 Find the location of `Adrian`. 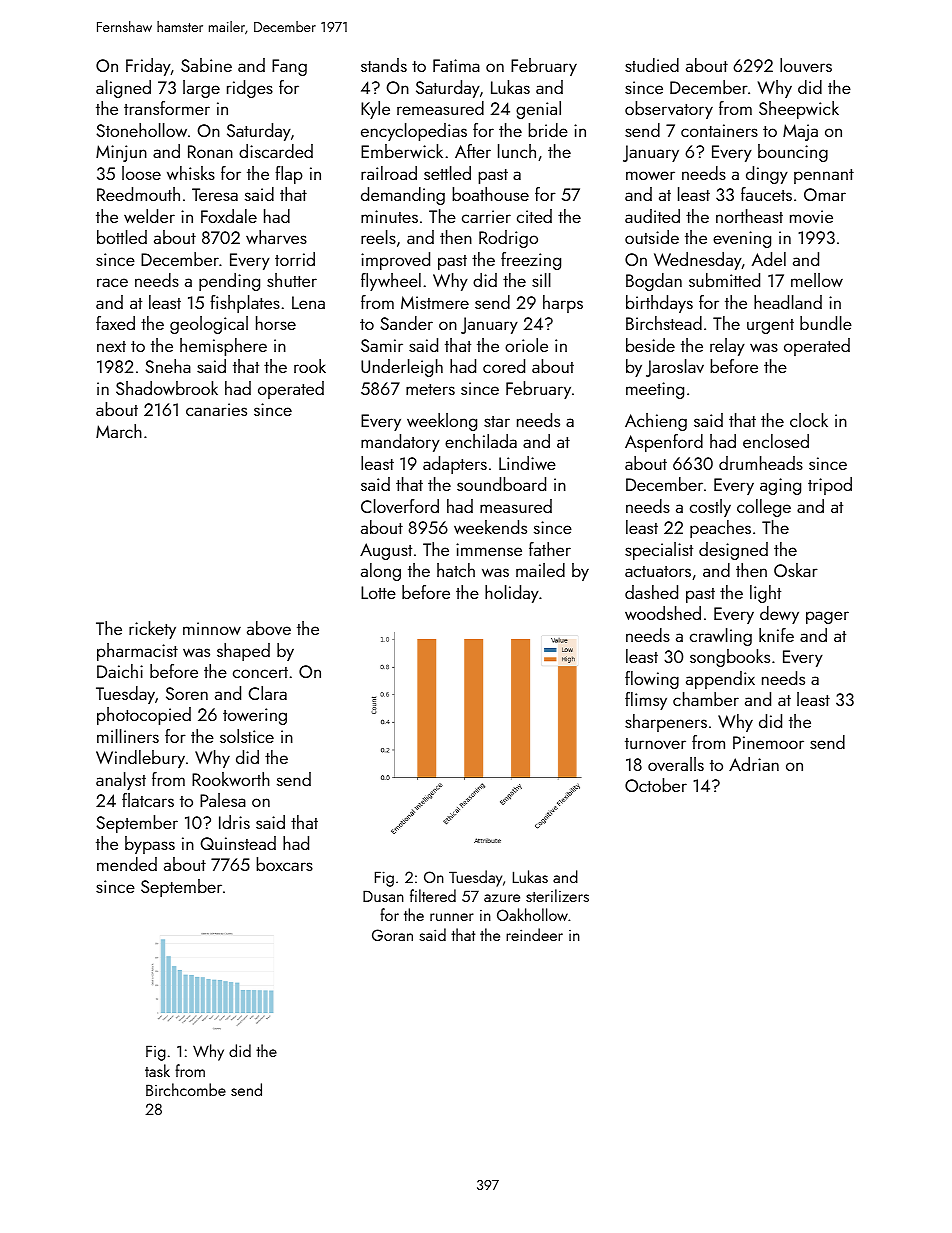

Adrian is located at coordinates (754, 764).
